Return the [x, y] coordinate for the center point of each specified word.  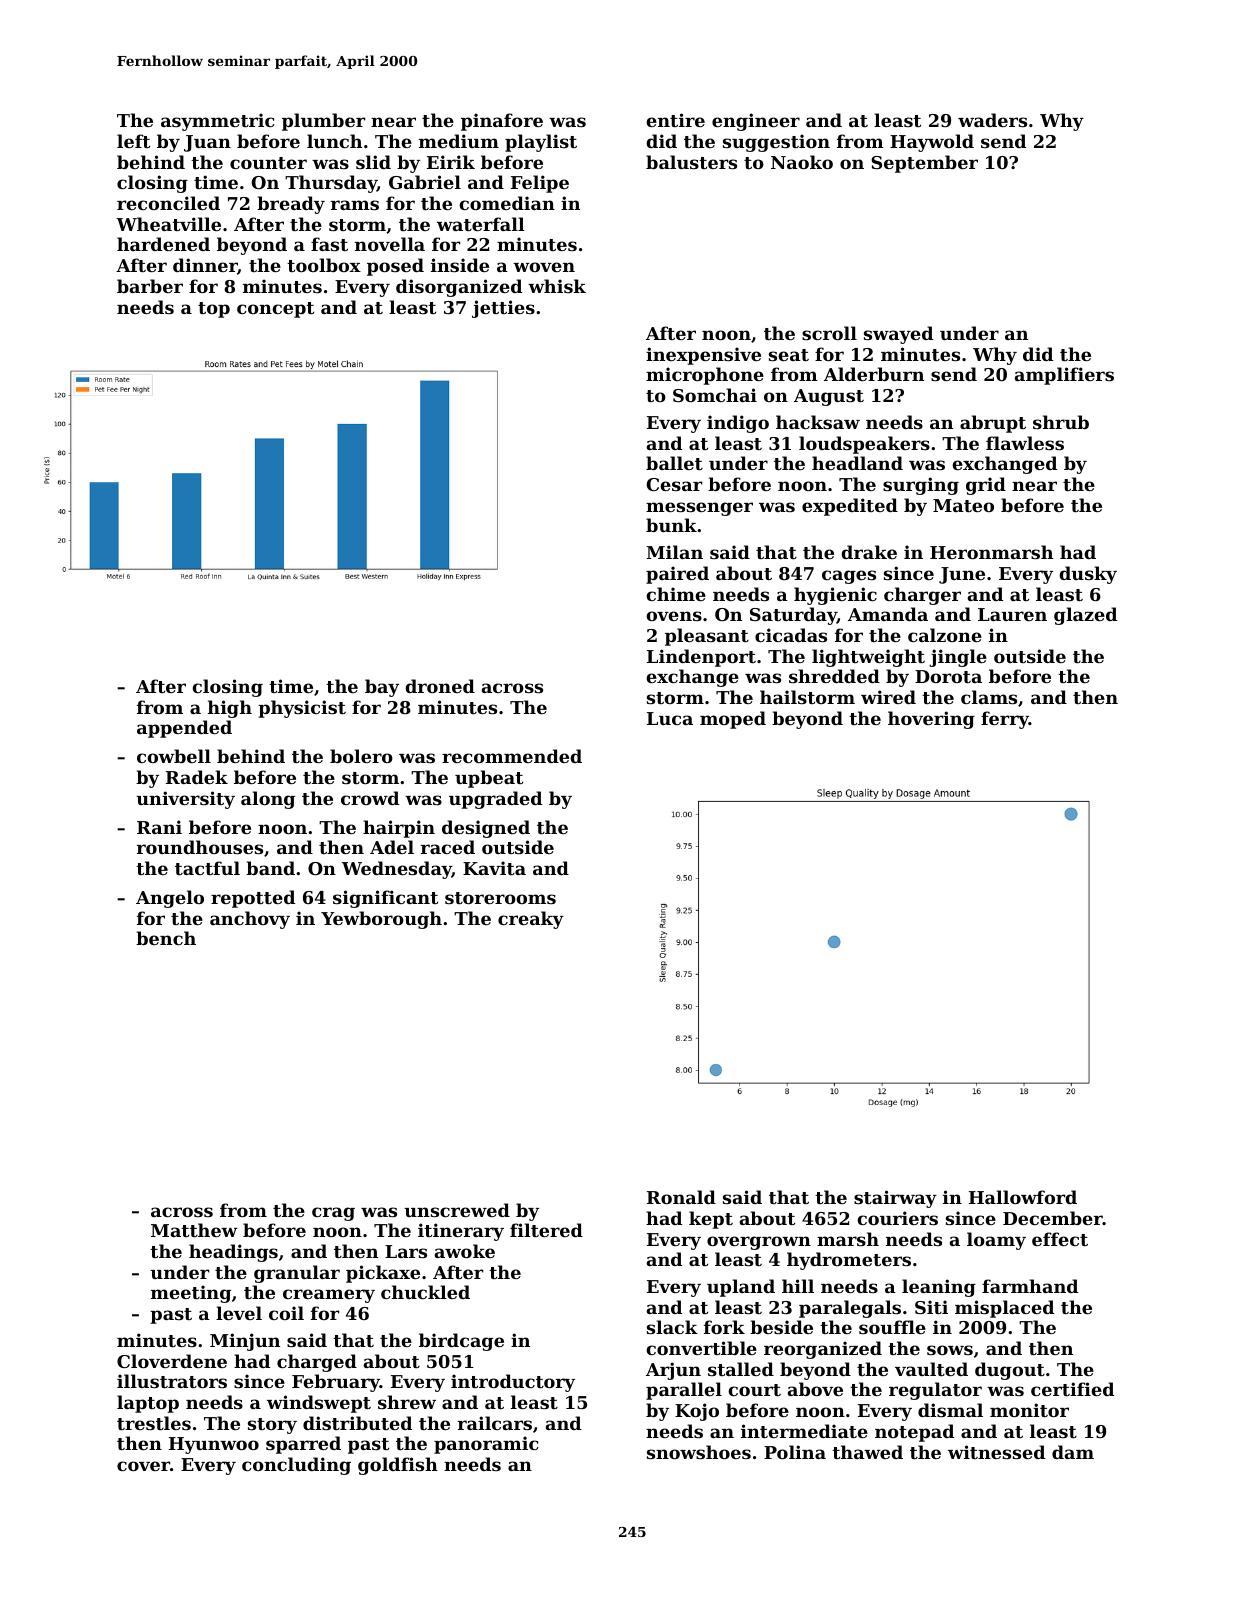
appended [184, 729]
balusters [691, 162]
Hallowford [1023, 1197]
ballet [674, 463]
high [230, 709]
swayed [898, 335]
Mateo [963, 505]
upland [741, 1288]
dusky [1088, 575]
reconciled [168, 203]
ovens [674, 616]
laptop [148, 1404]
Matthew [194, 1230]
